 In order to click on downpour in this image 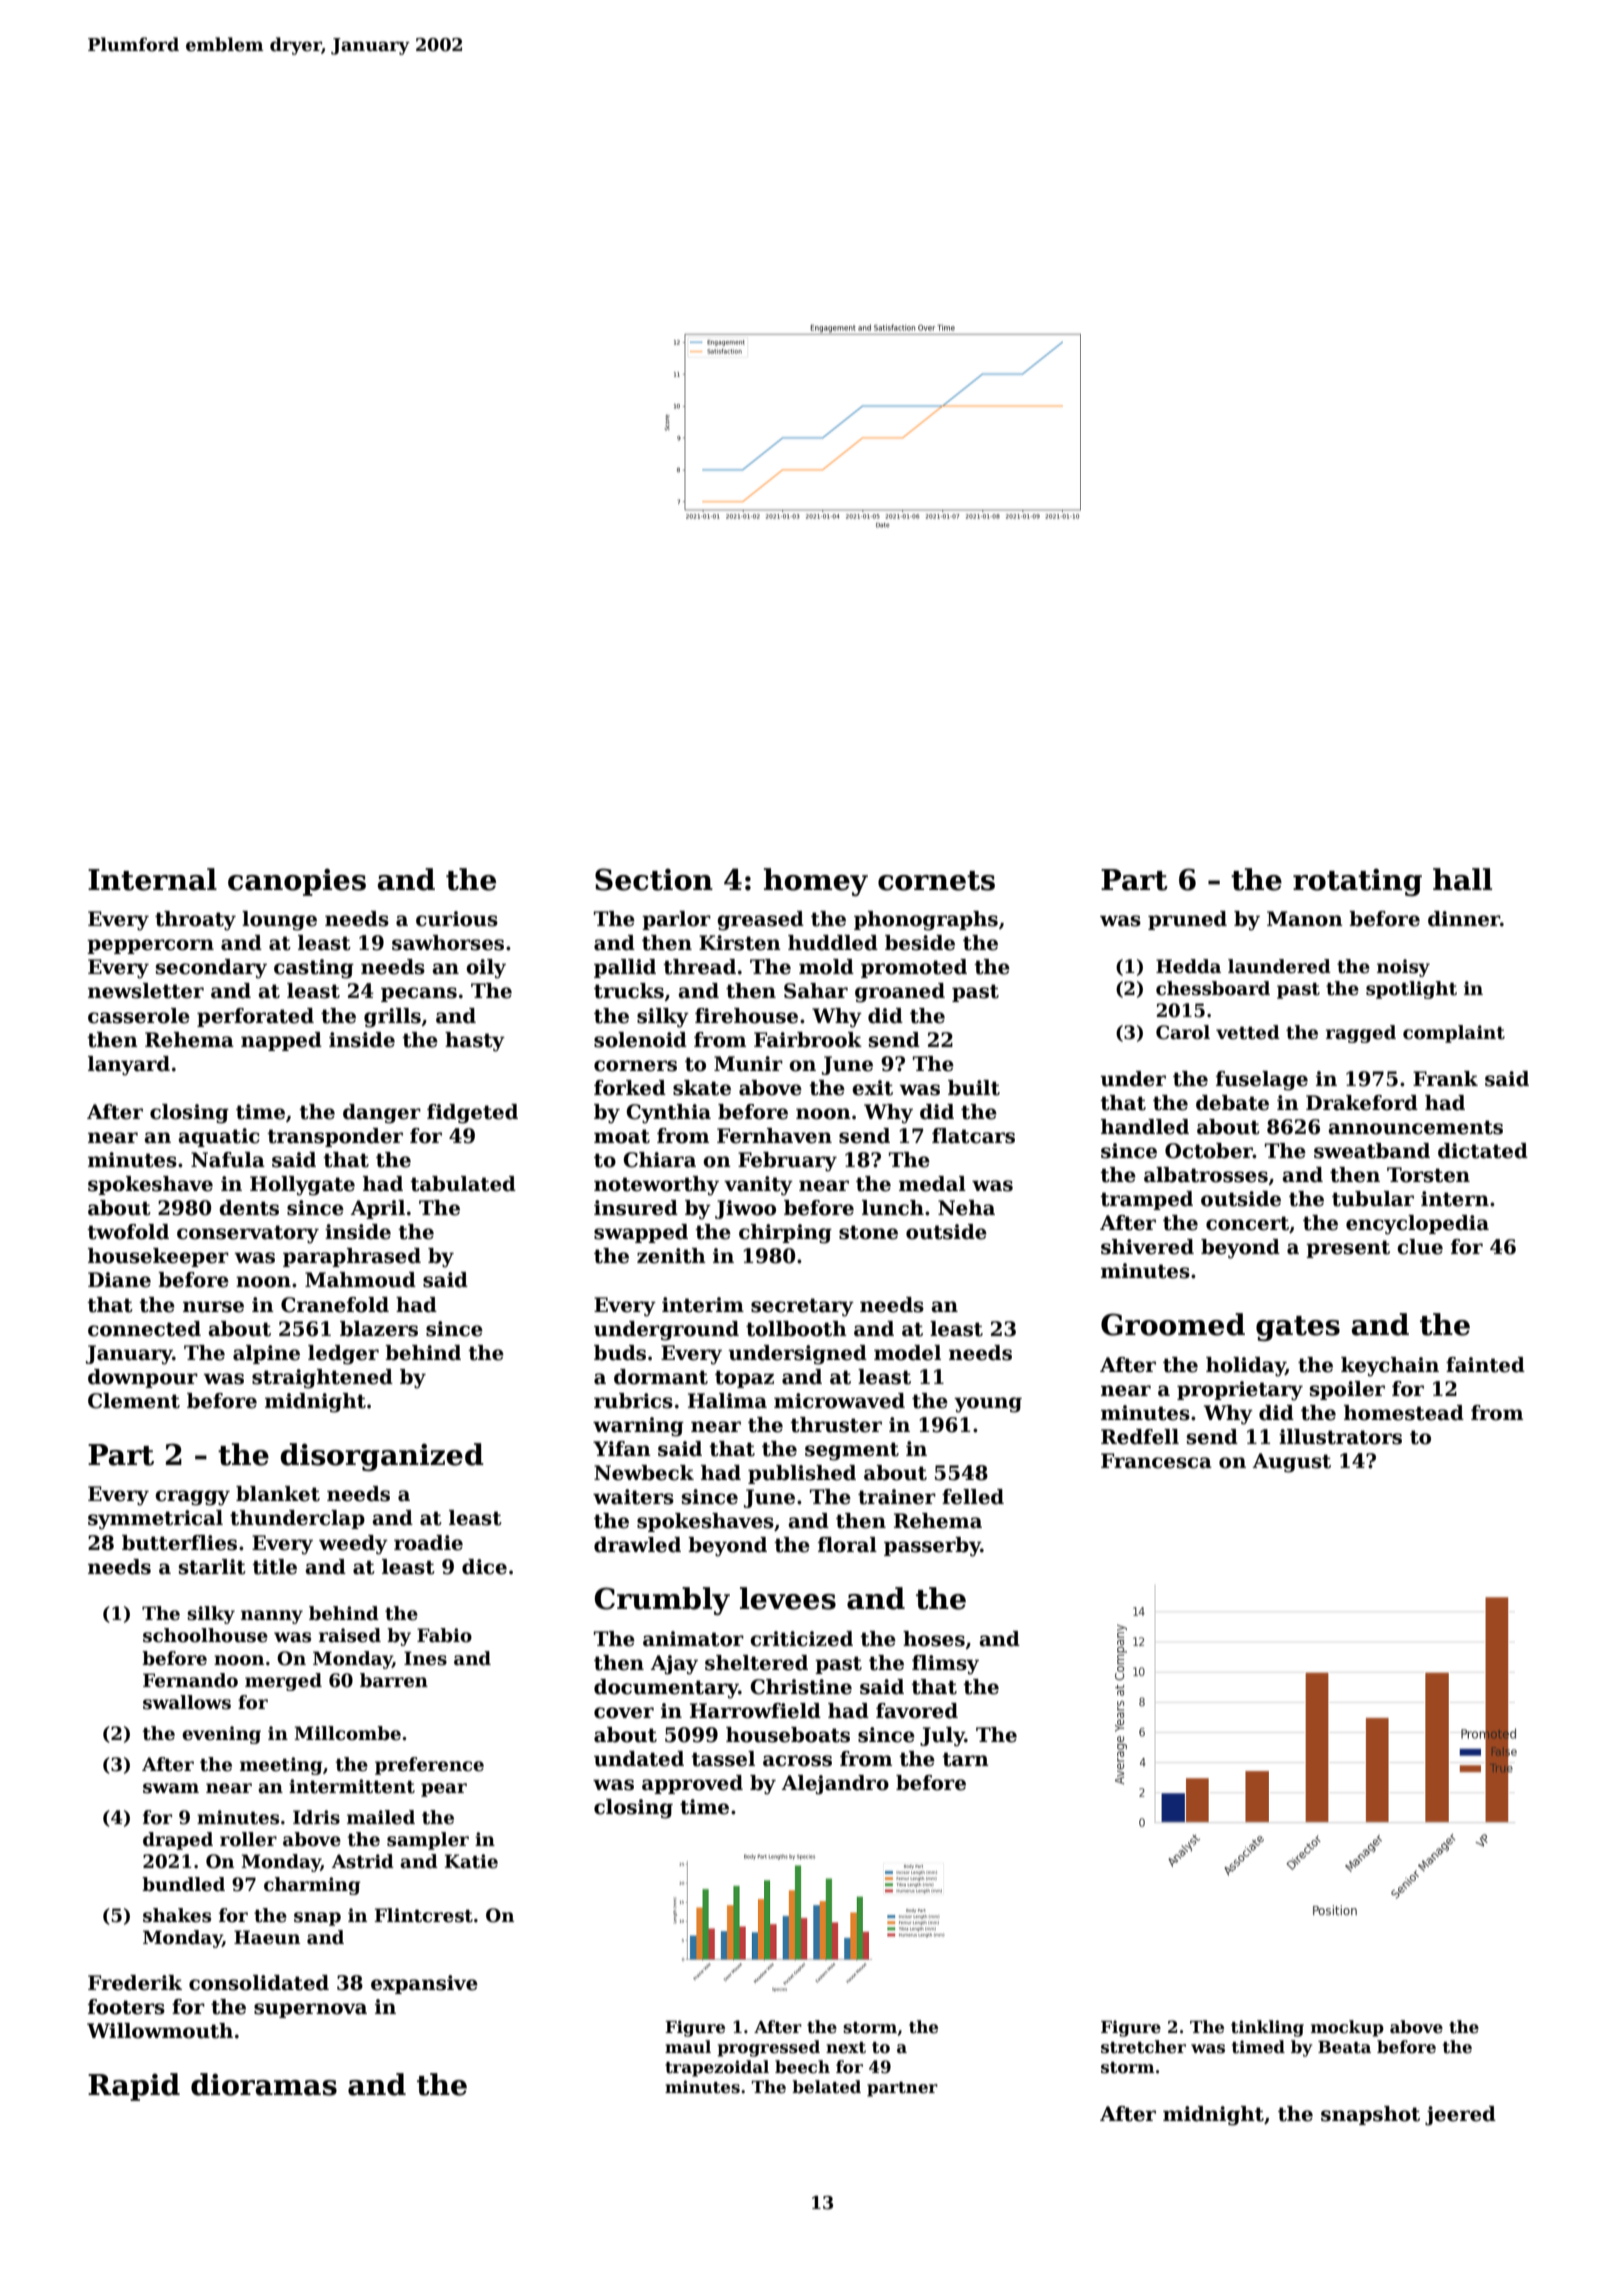, I will do `click(143, 1378)`.
